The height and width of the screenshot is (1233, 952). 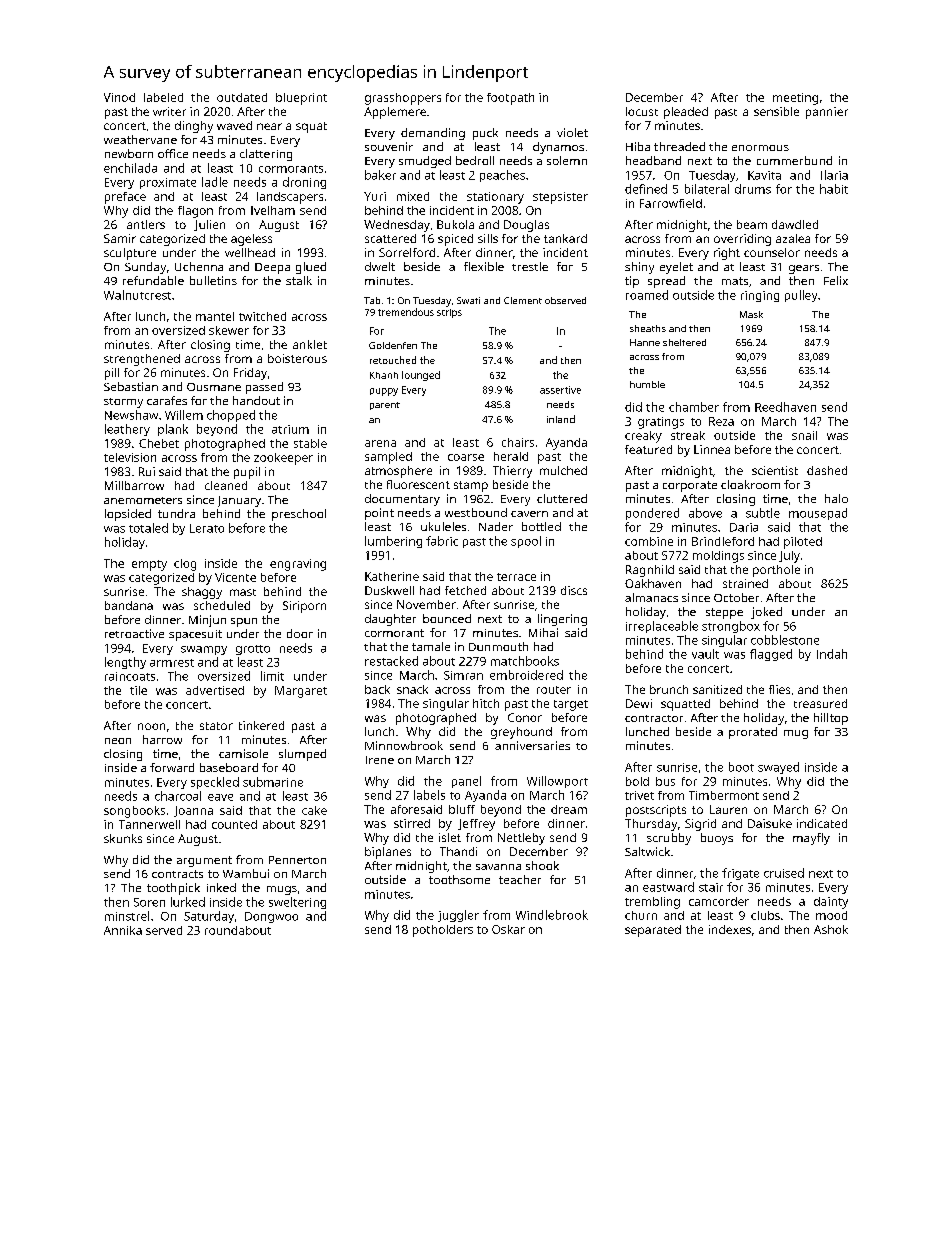 What do you see at coordinates (563, 470) in the screenshot?
I see `mulched` at bounding box center [563, 470].
